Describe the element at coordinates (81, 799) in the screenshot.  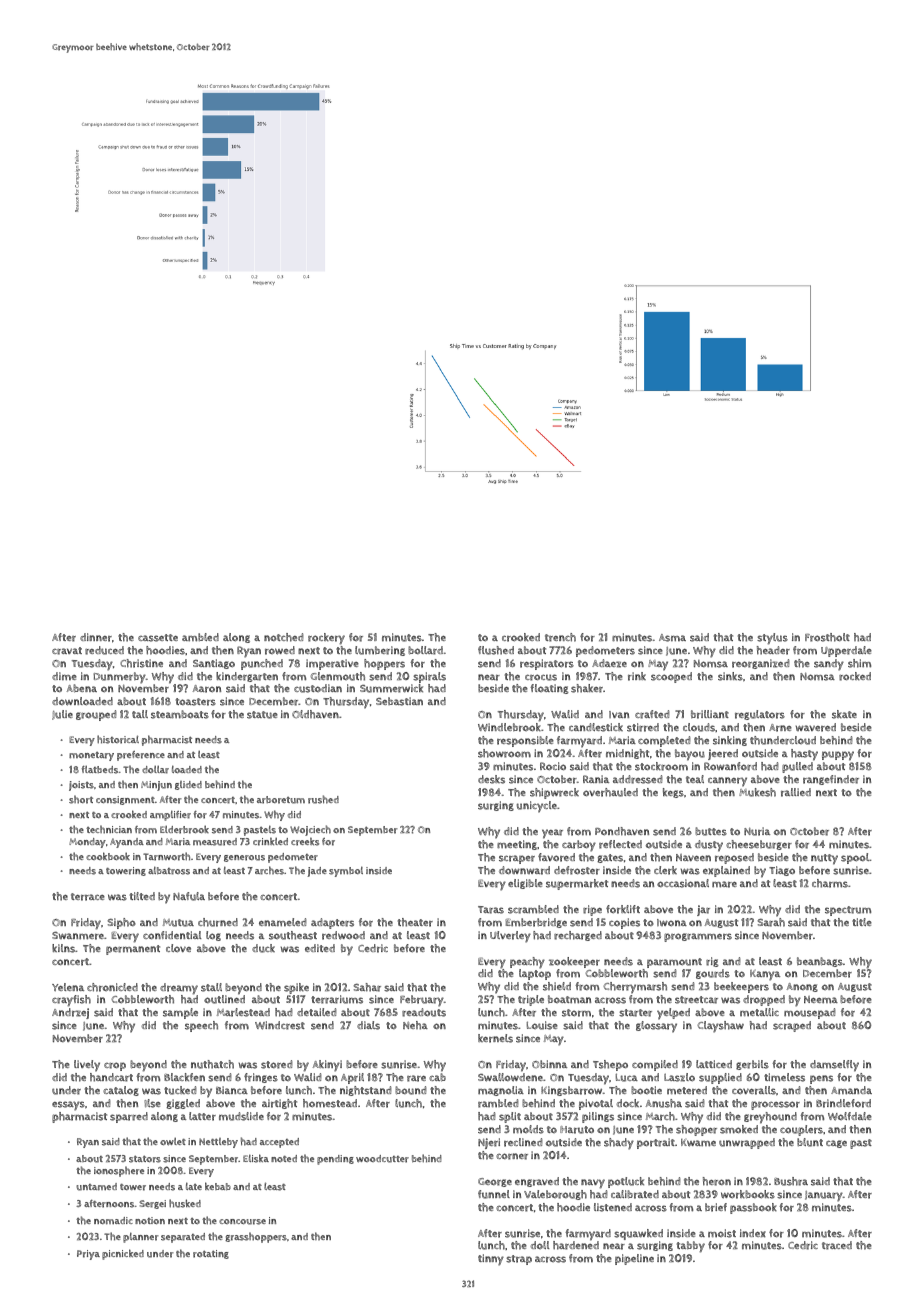
I see `short` at that location.
